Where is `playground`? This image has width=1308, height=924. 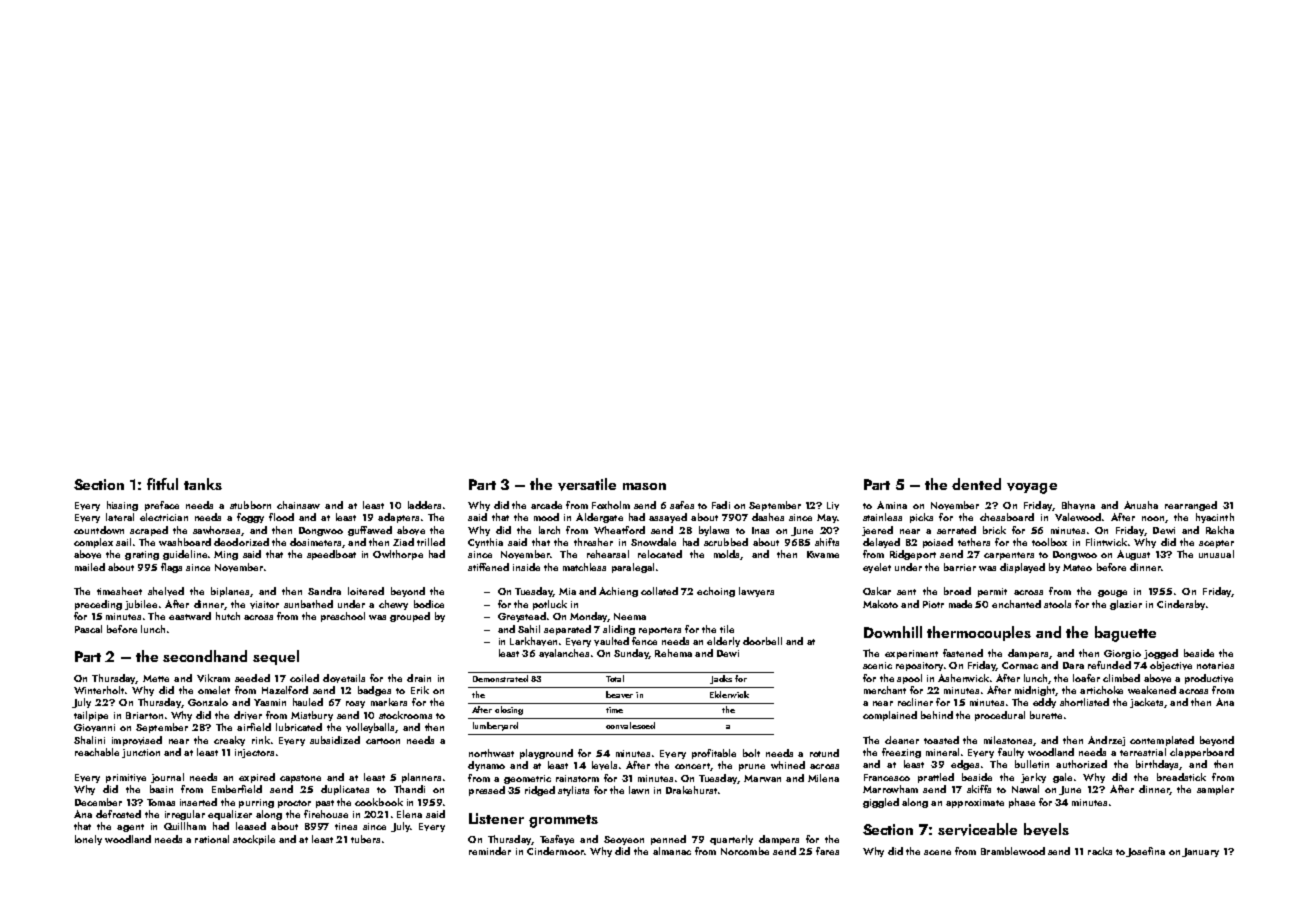
playground is located at coordinates (546, 754).
